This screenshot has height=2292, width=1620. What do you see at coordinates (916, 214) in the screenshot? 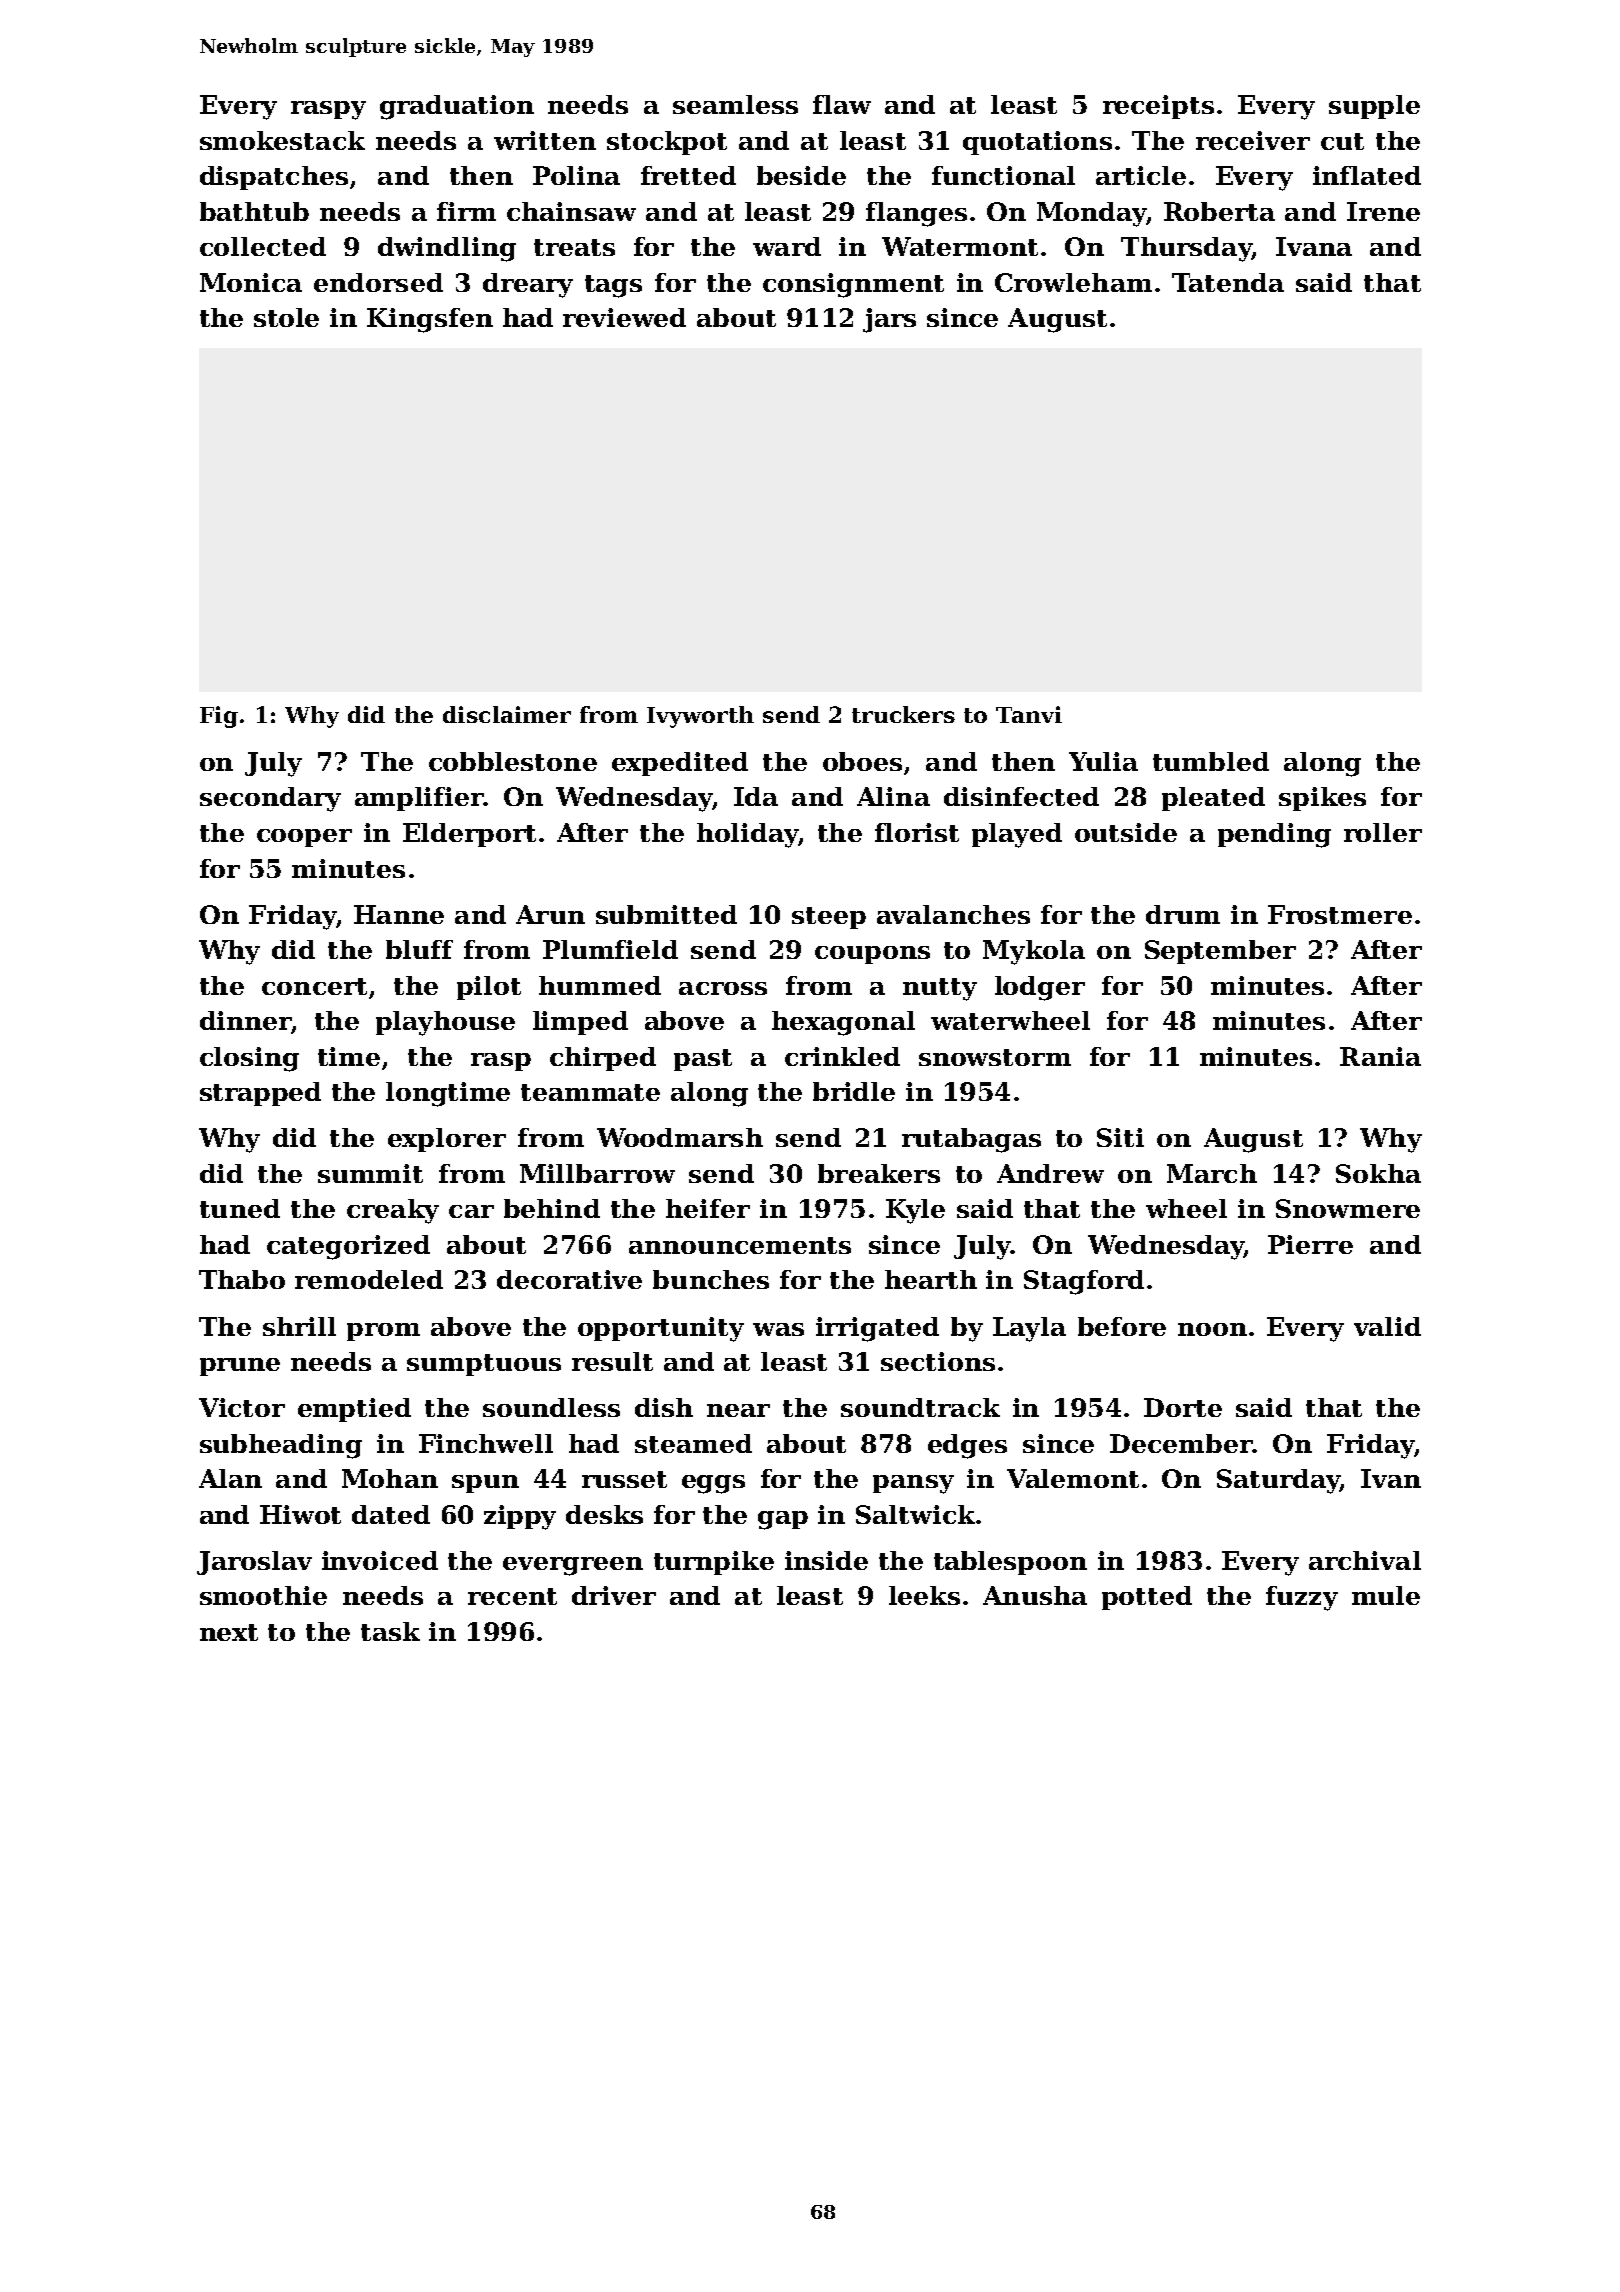
I see `flanges` at bounding box center [916, 214].
